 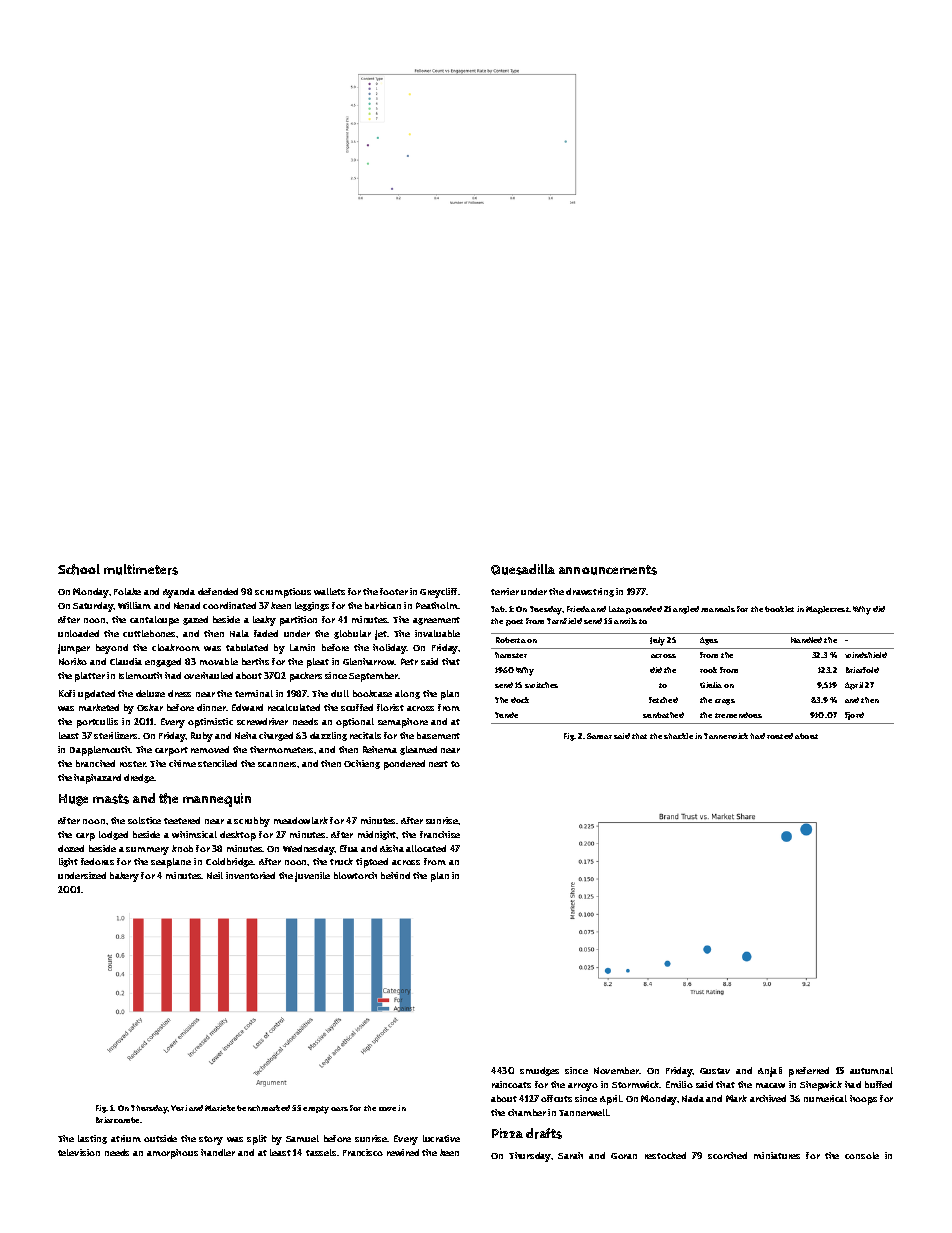 I want to click on franchise, so click(x=440, y=834).
